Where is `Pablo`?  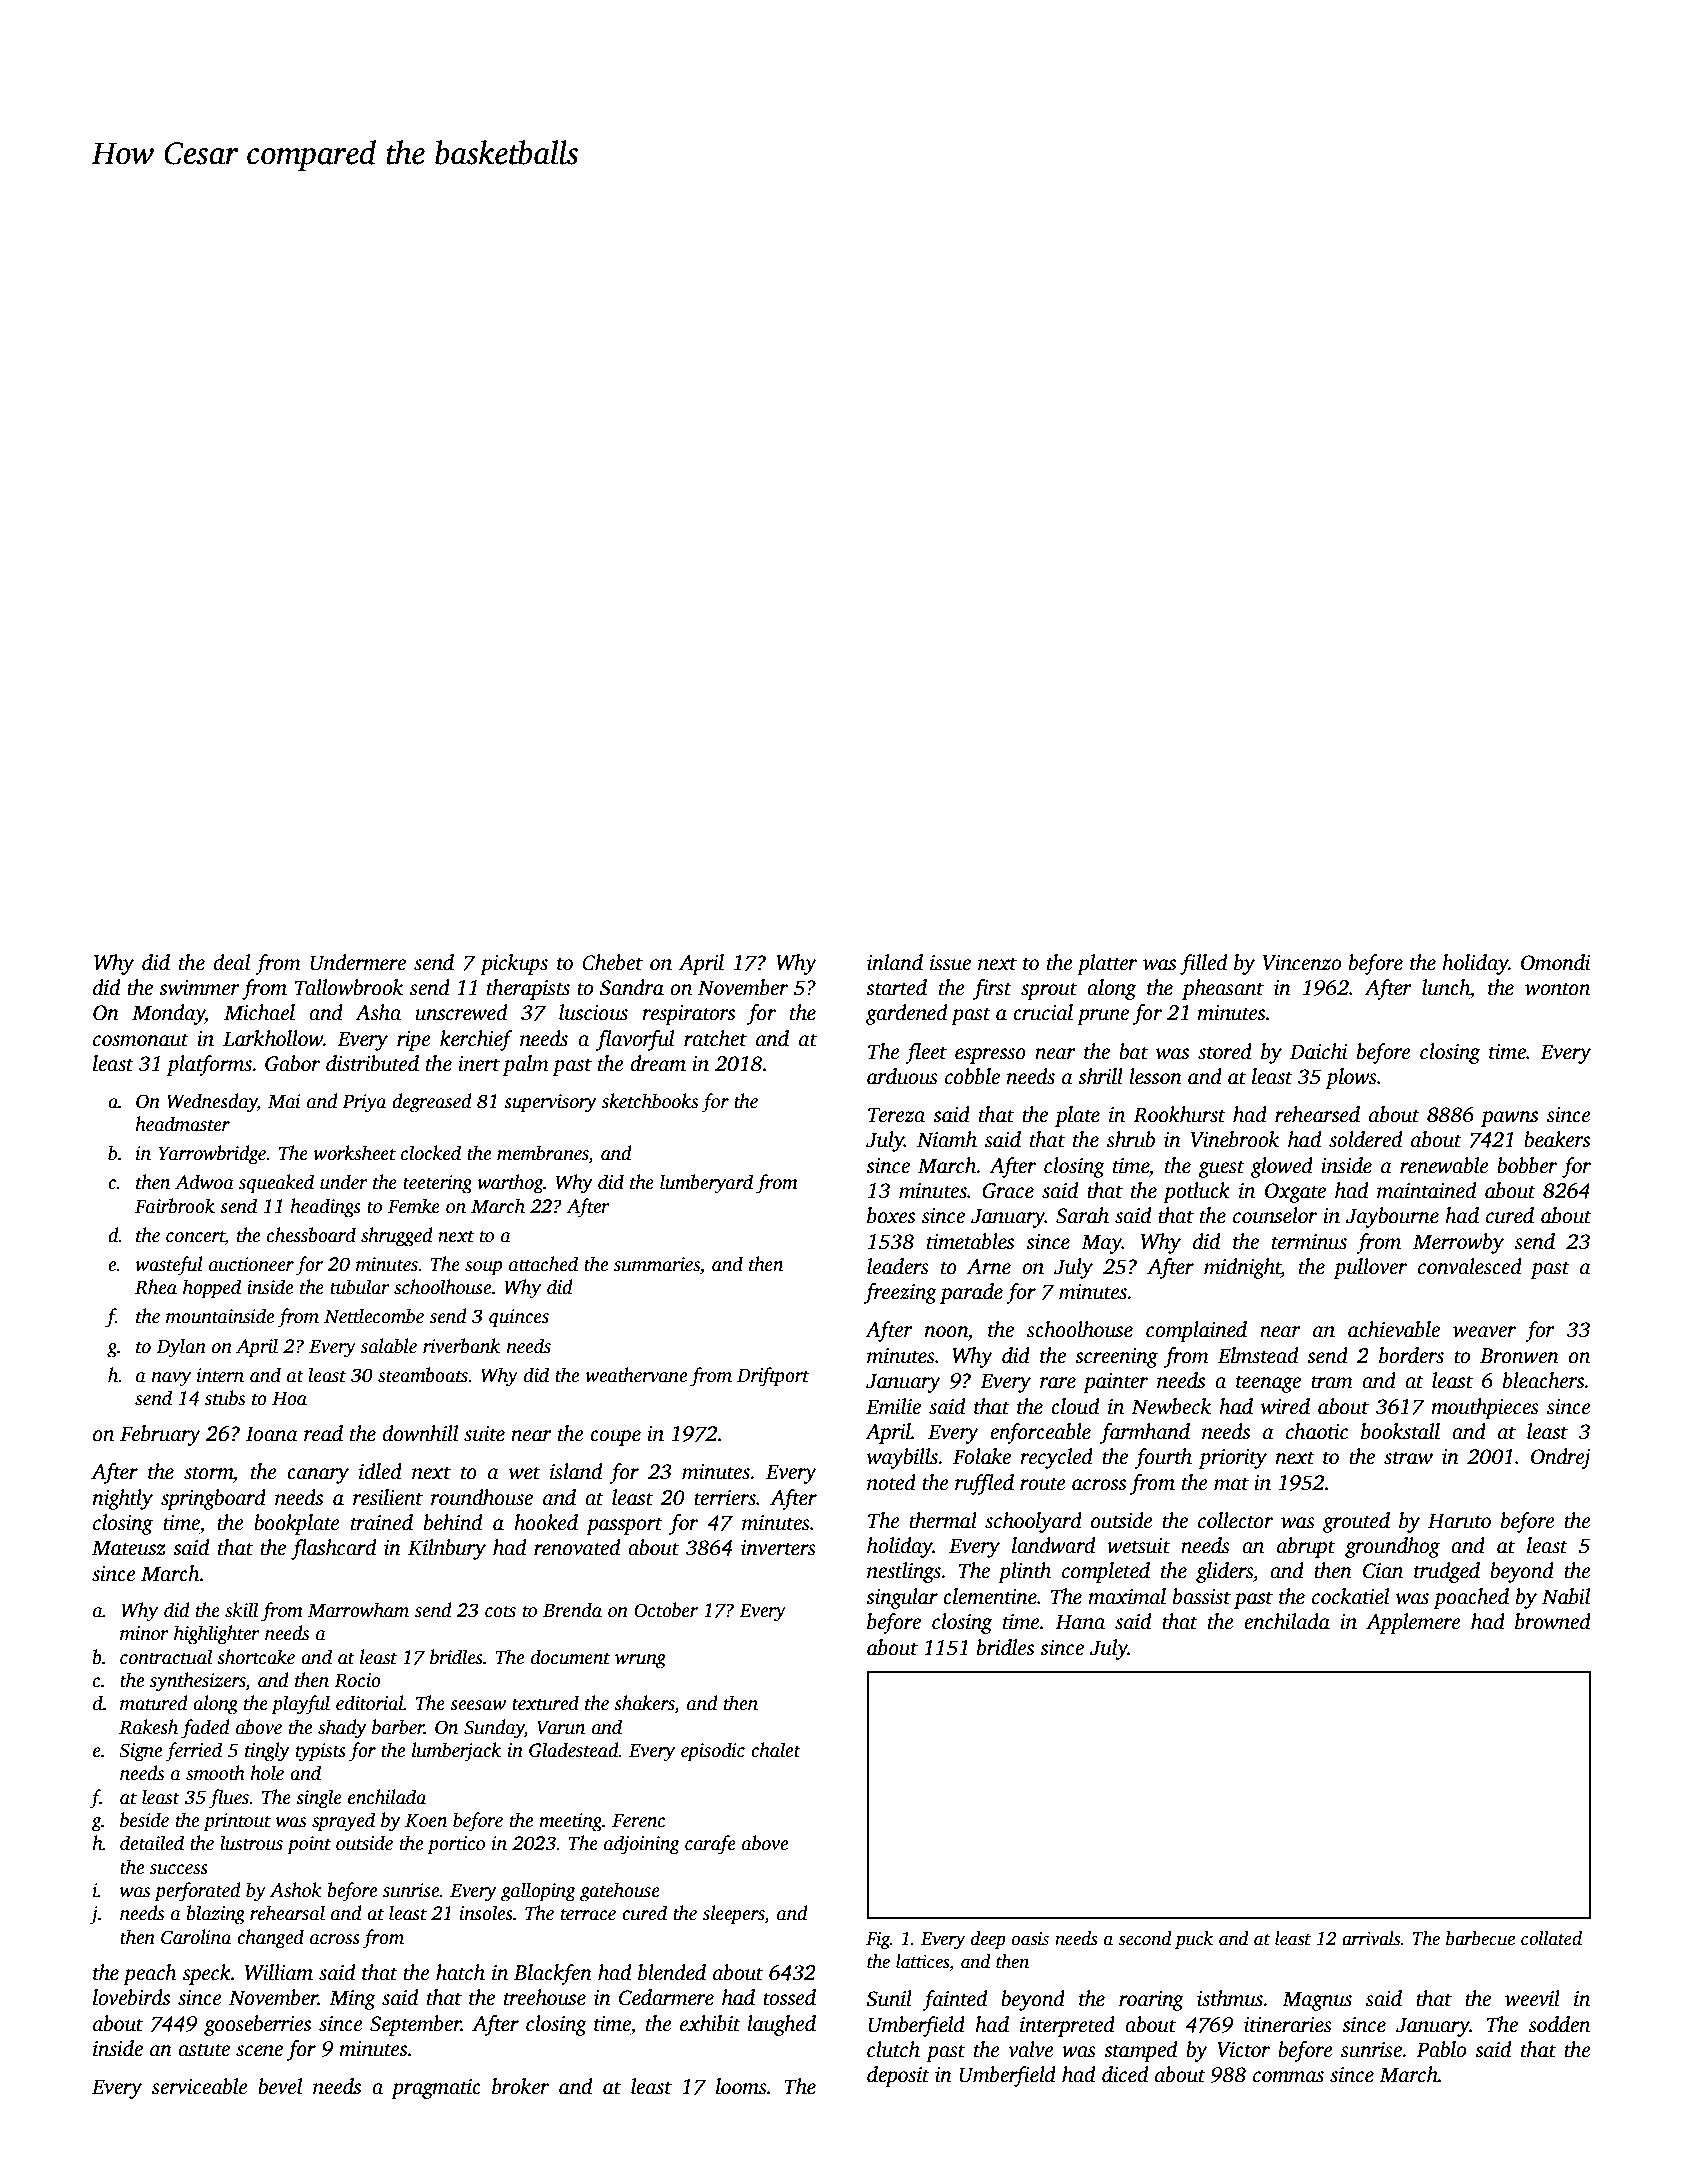 Pablo is located at coordinates (1441, 2049).
